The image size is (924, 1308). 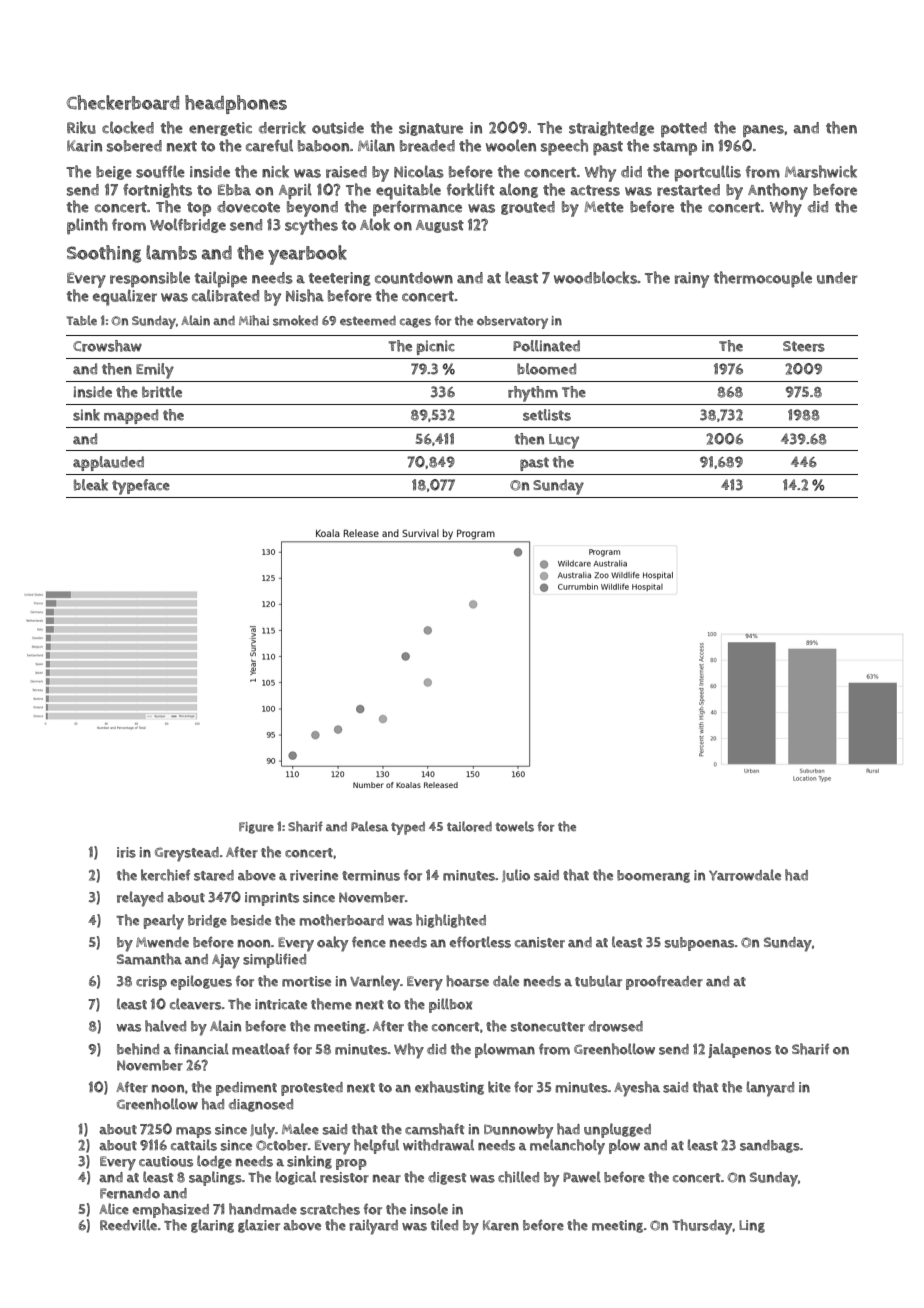 I want to click on setlists, so click(x=547, y=415).
